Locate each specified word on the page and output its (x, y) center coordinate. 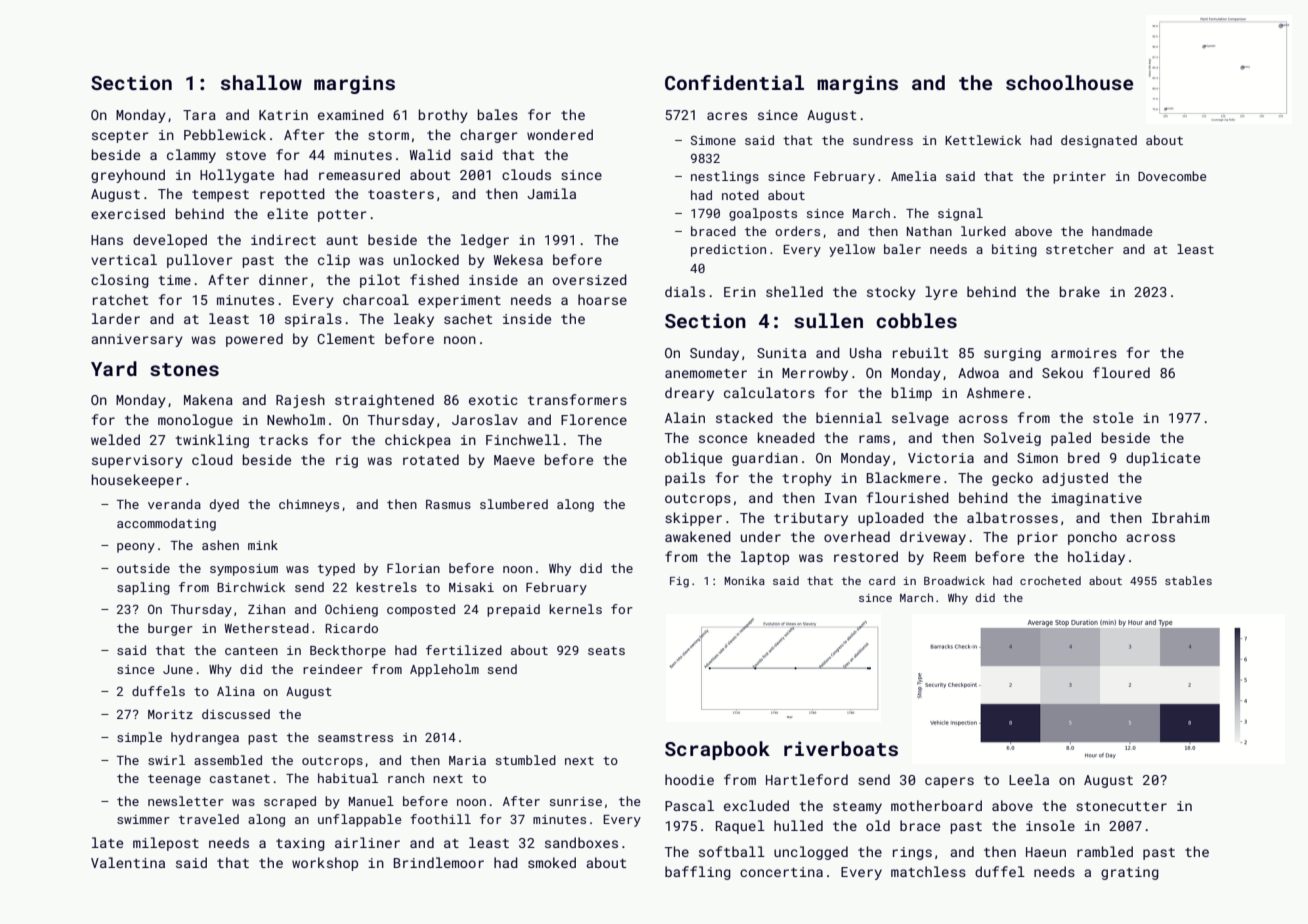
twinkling (212, 441)
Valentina (128, 862)
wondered (560, 134)
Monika (744, 580)
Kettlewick (983, 140)
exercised (128, 213)
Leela (1029, 779)
